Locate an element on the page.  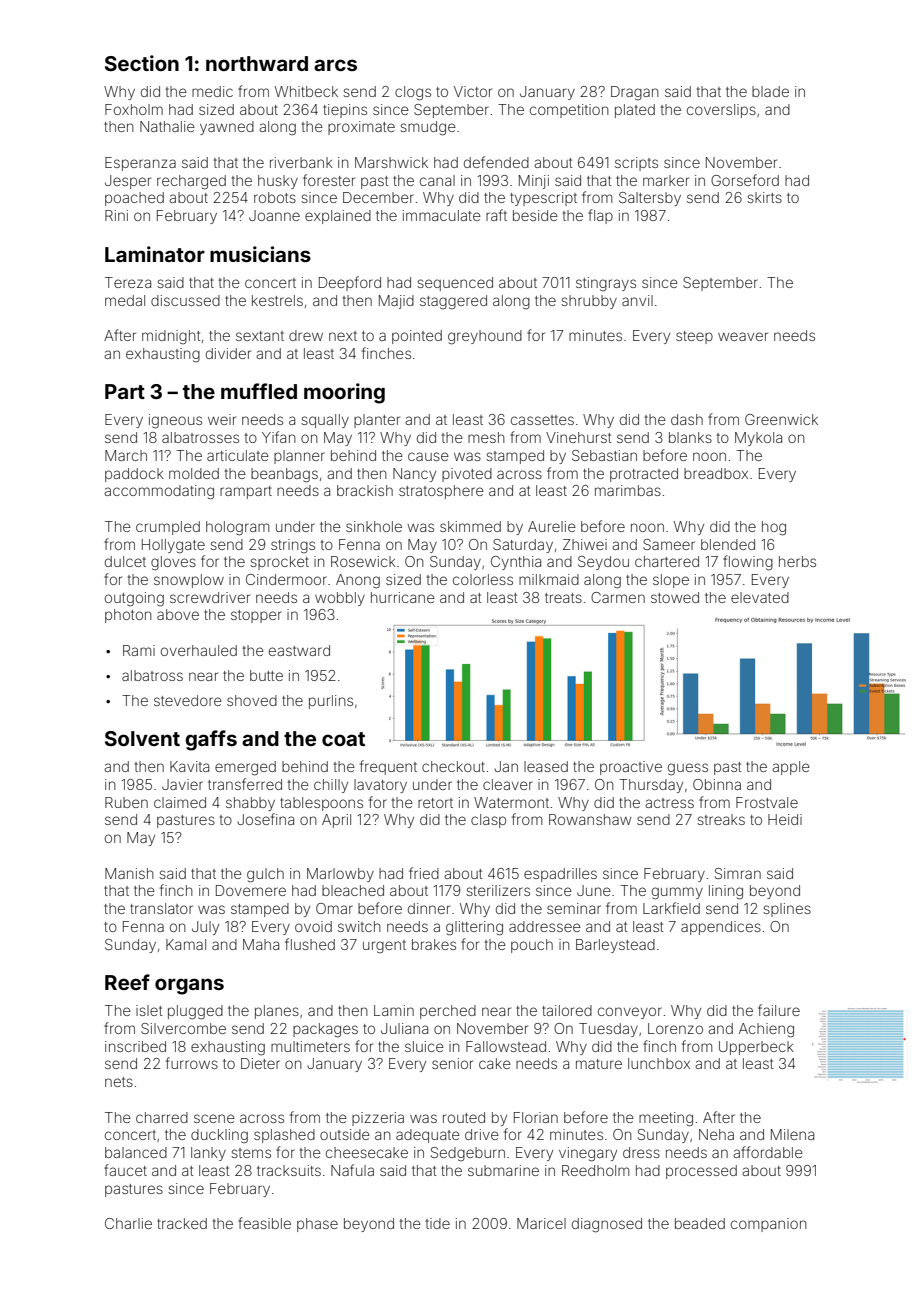
skirts is located at coordinates (764, 197).
